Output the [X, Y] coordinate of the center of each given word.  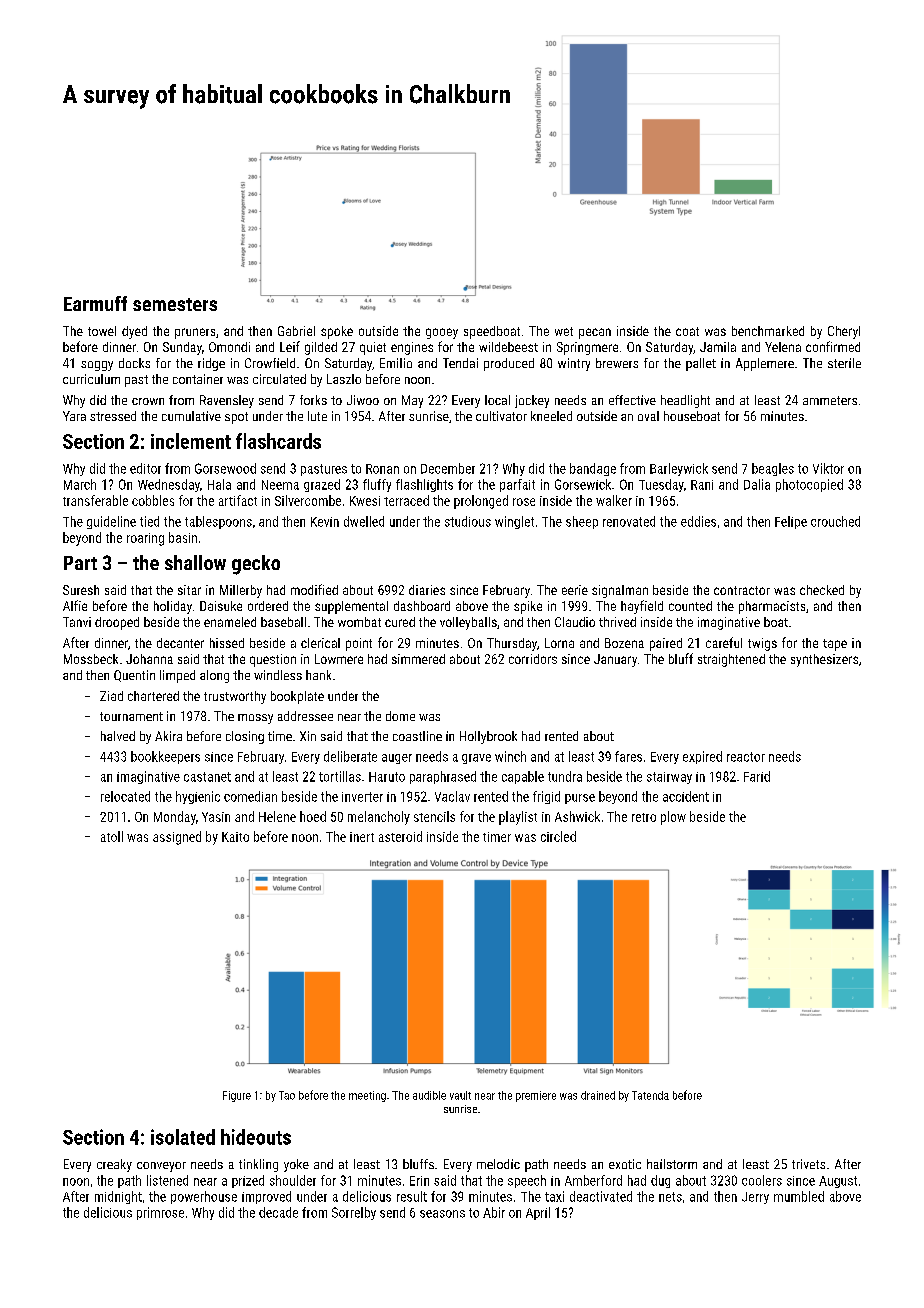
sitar [189, 590]
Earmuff [95, 303]
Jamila [718, 347]
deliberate [350, 756]
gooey [442, 333]
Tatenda [650, 1095]
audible [429, 1095]
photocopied [809, 485]
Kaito [235, 837]
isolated [183, 1137]
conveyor [161, 1167]
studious [468, 521]
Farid [757, 776]
